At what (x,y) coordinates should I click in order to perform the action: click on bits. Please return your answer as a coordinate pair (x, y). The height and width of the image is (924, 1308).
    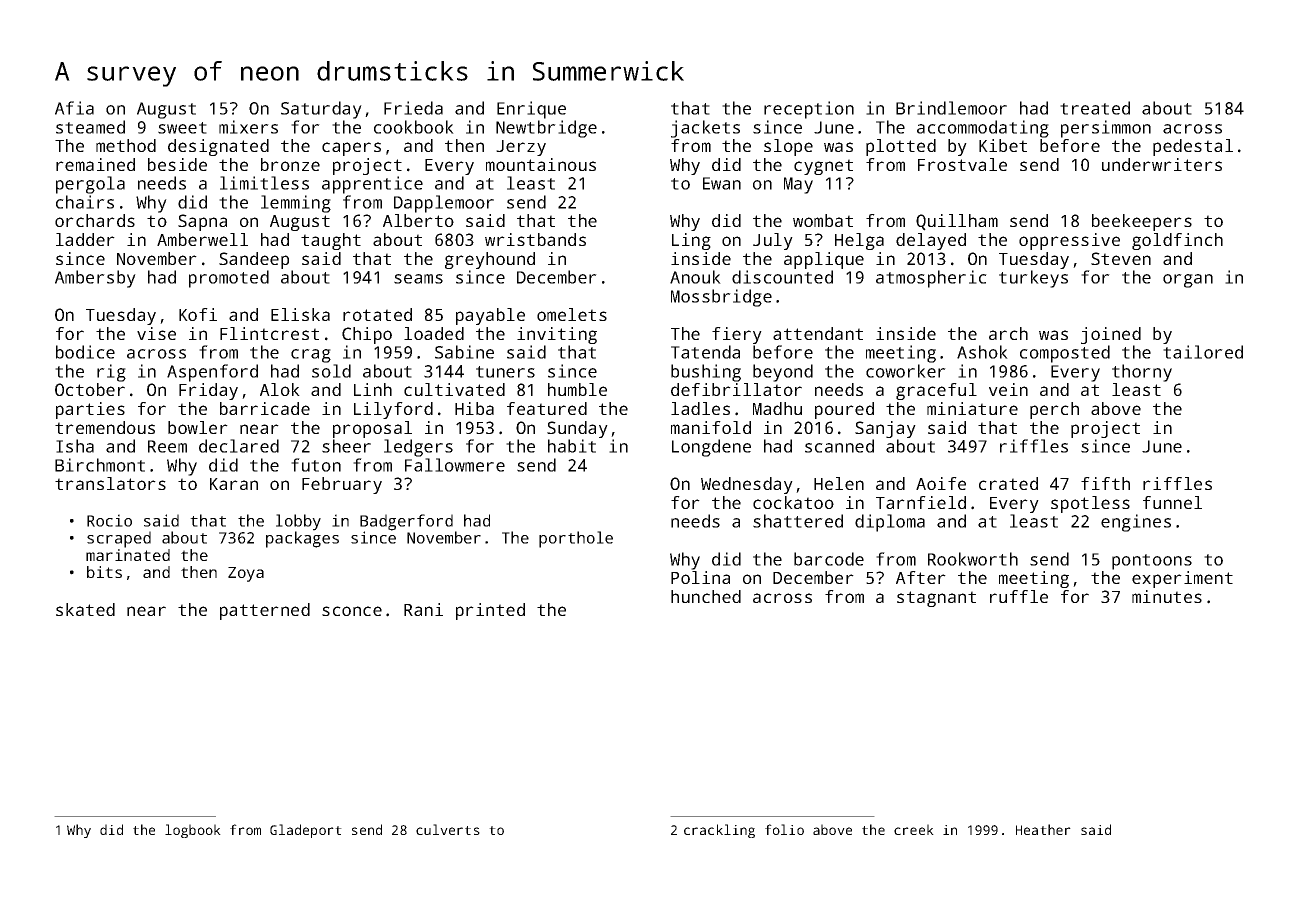
    Looking at the image, I should click on (104, 572).
